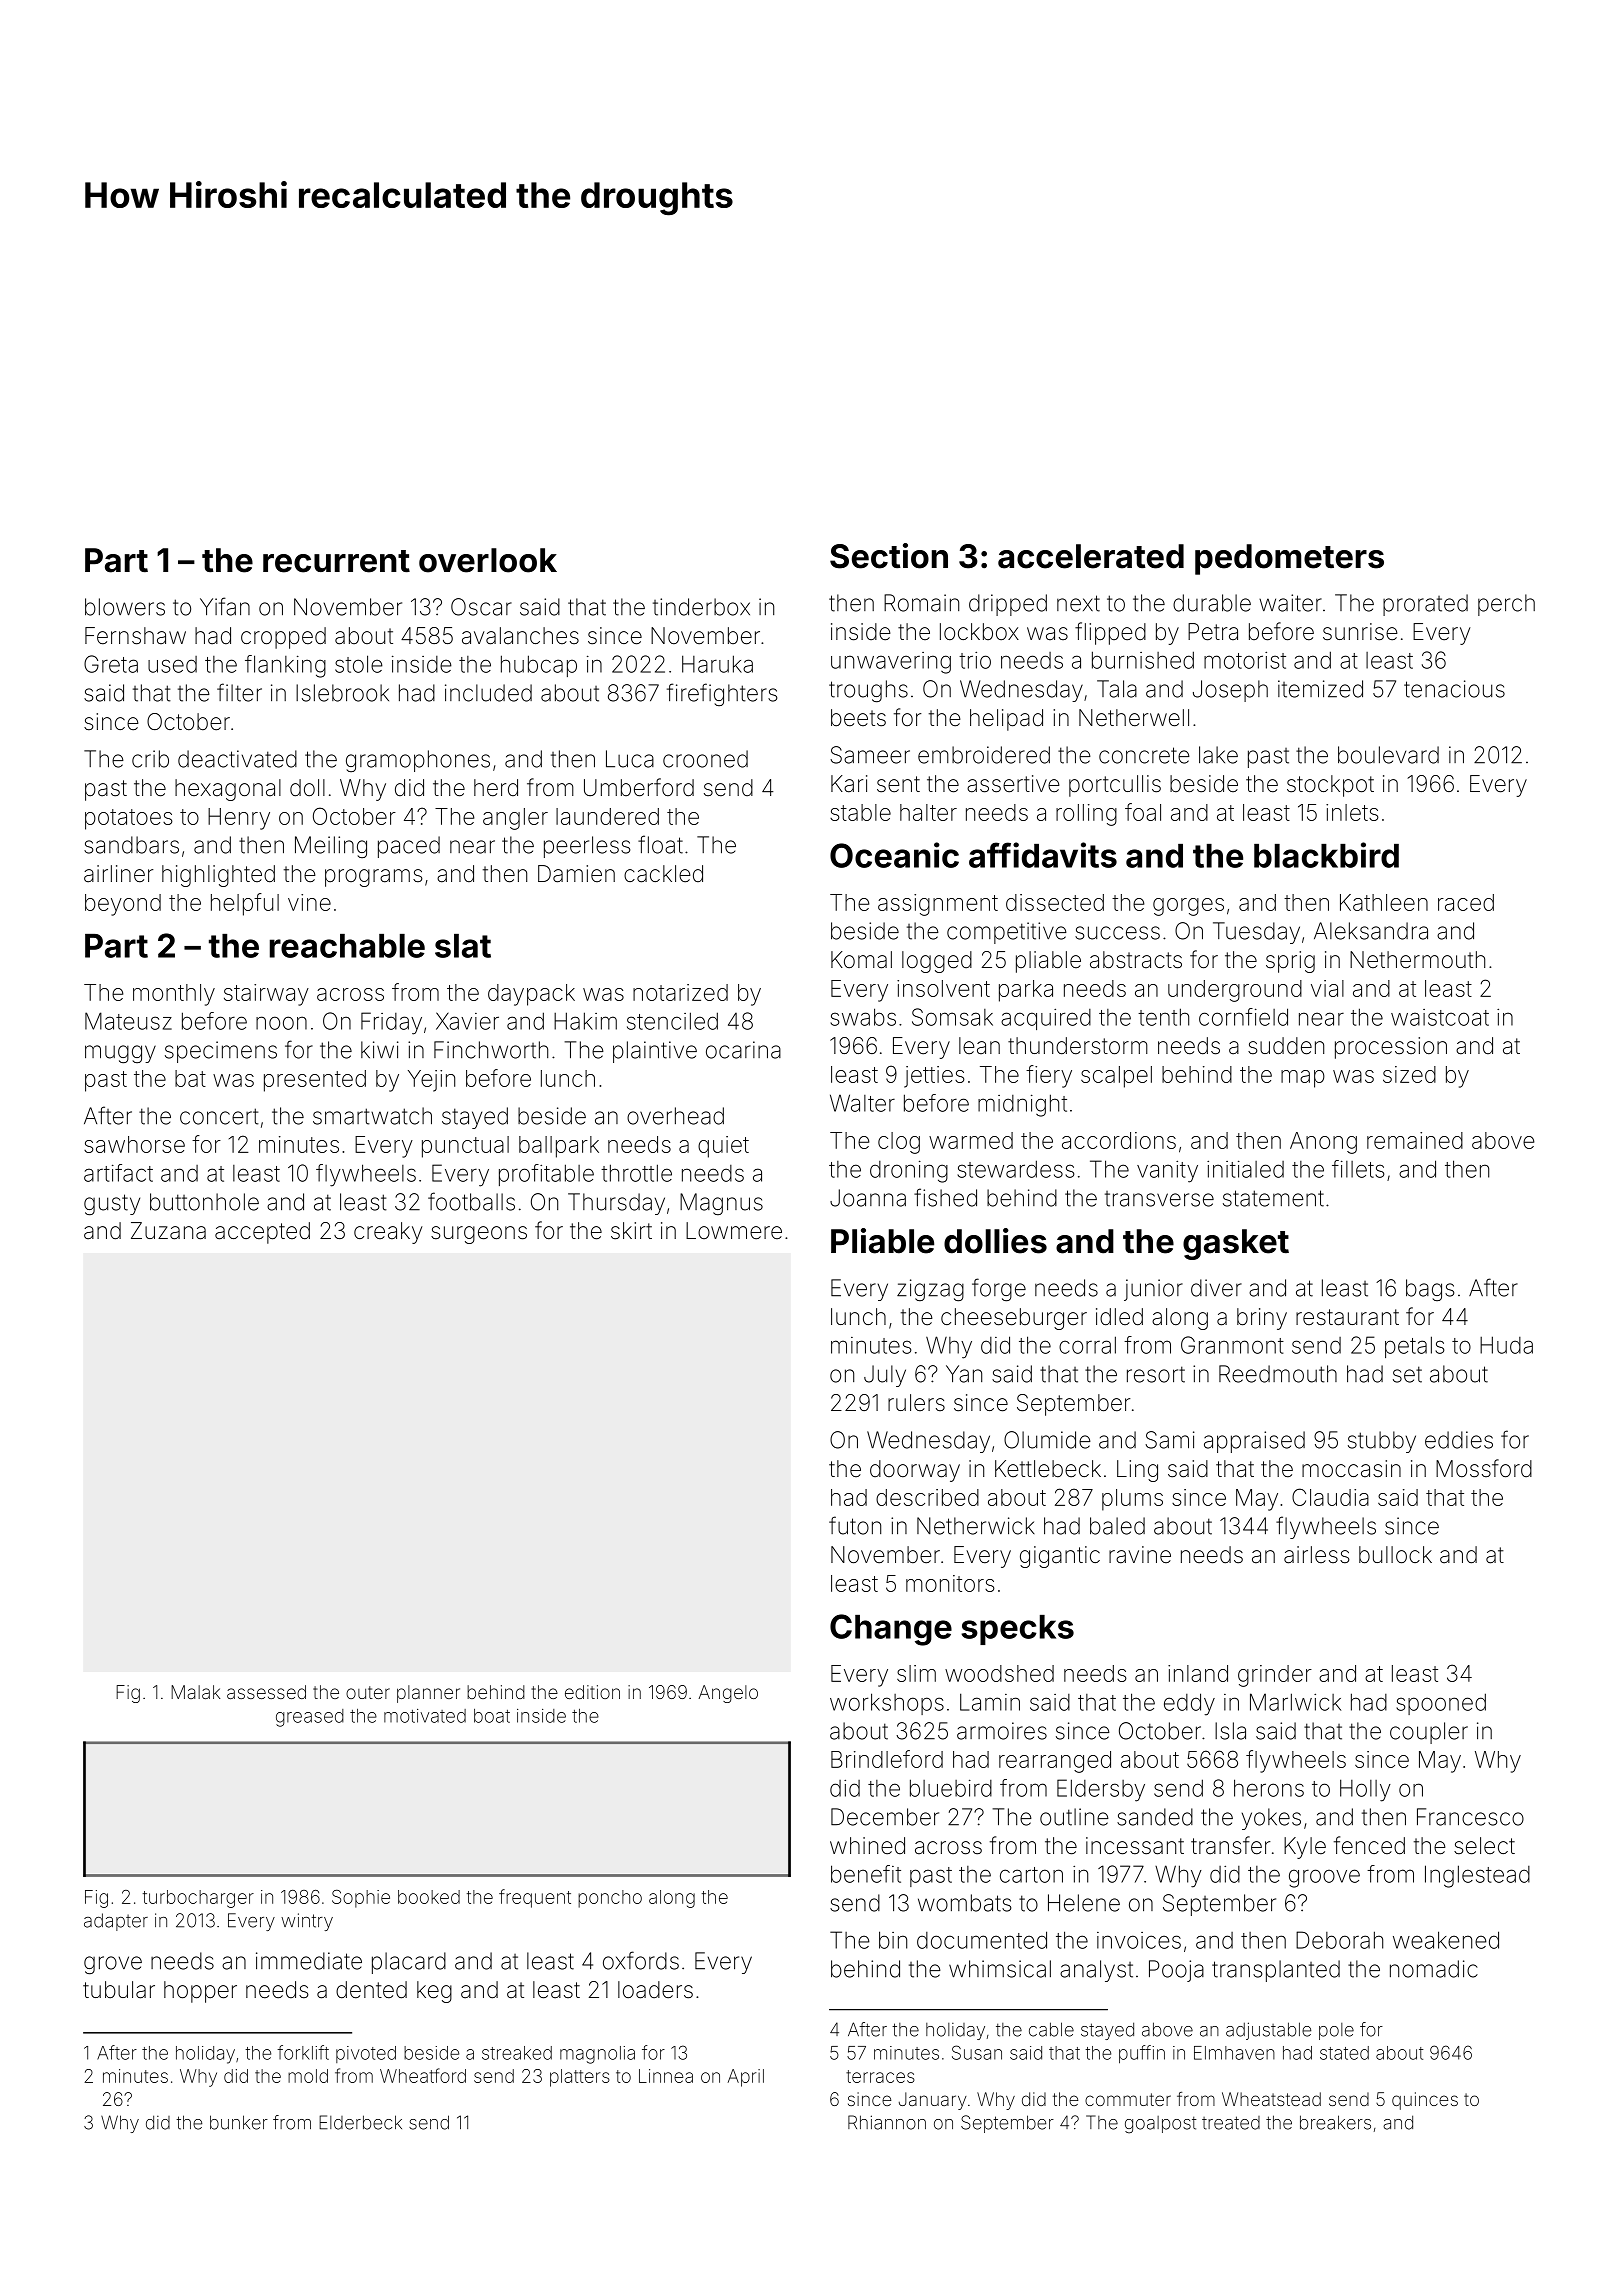 The width and height of the page is (1620, 2292). I want to click on Sami, so click(1170, 1440).
